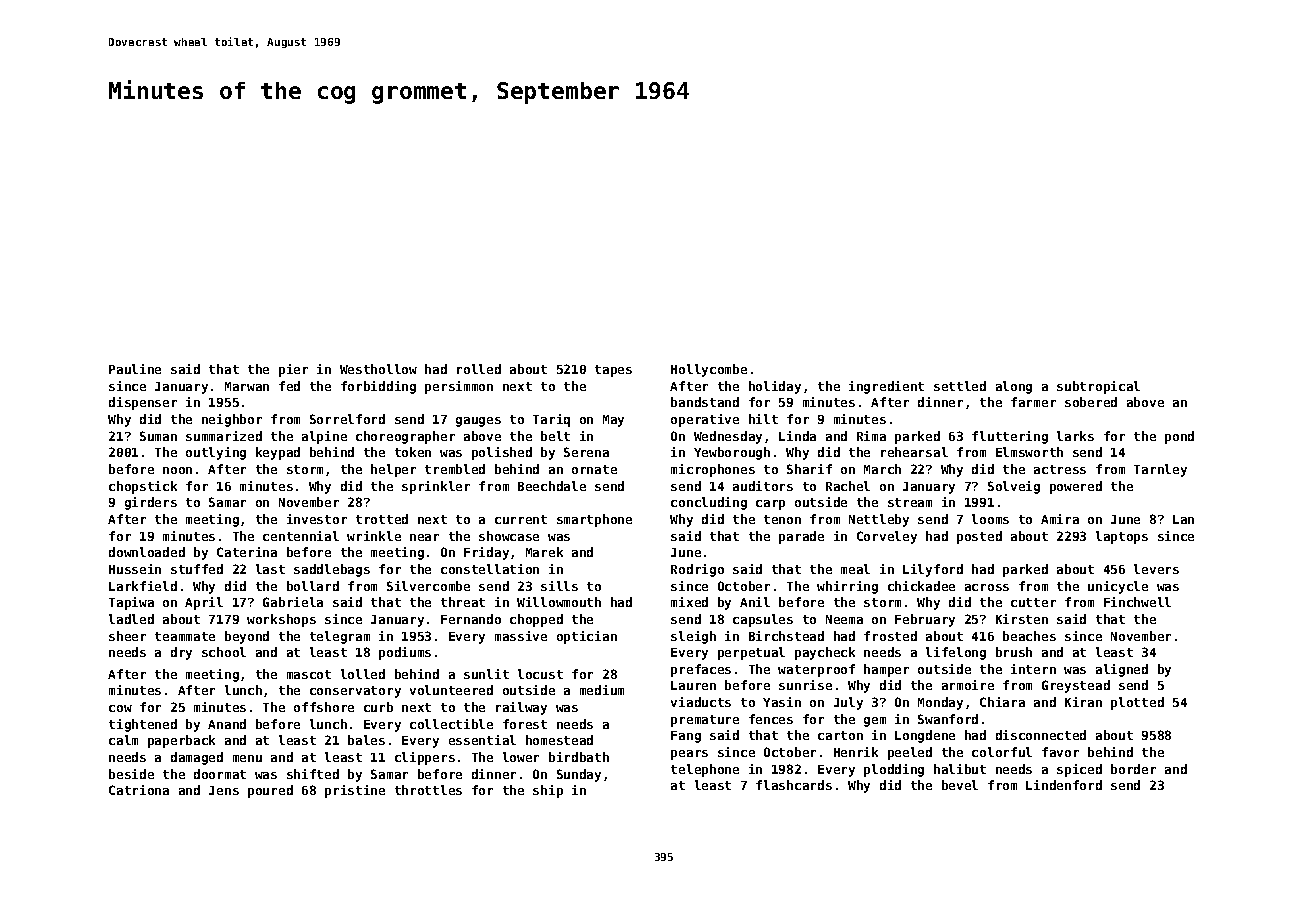 This screenshot has height=924, width=1308. I want to click on Hollycombe, so click(709, 370).
